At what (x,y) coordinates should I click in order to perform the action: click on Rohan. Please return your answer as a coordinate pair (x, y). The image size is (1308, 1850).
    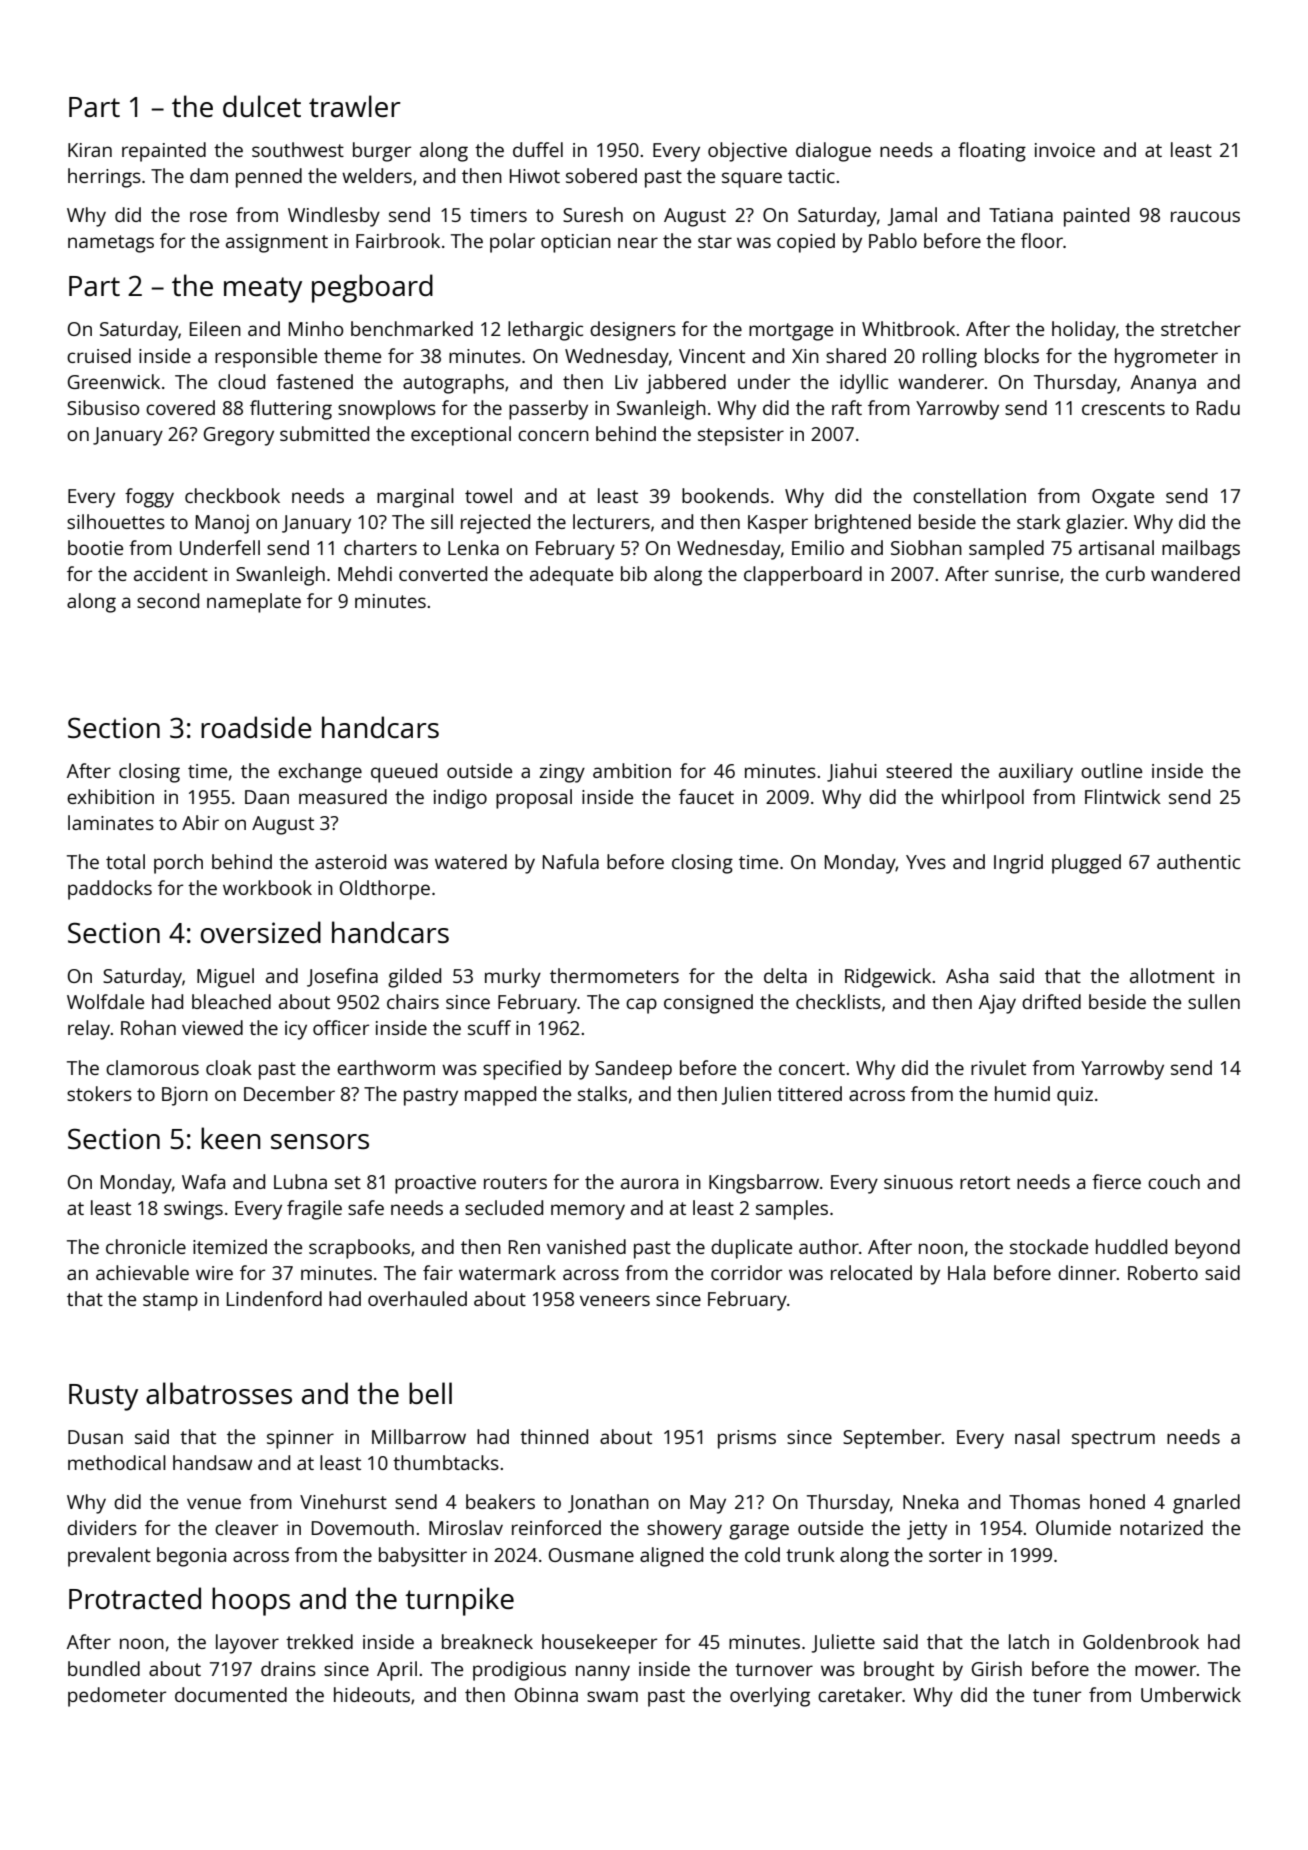
    Looking at the image, I should click on (148, 1027).
